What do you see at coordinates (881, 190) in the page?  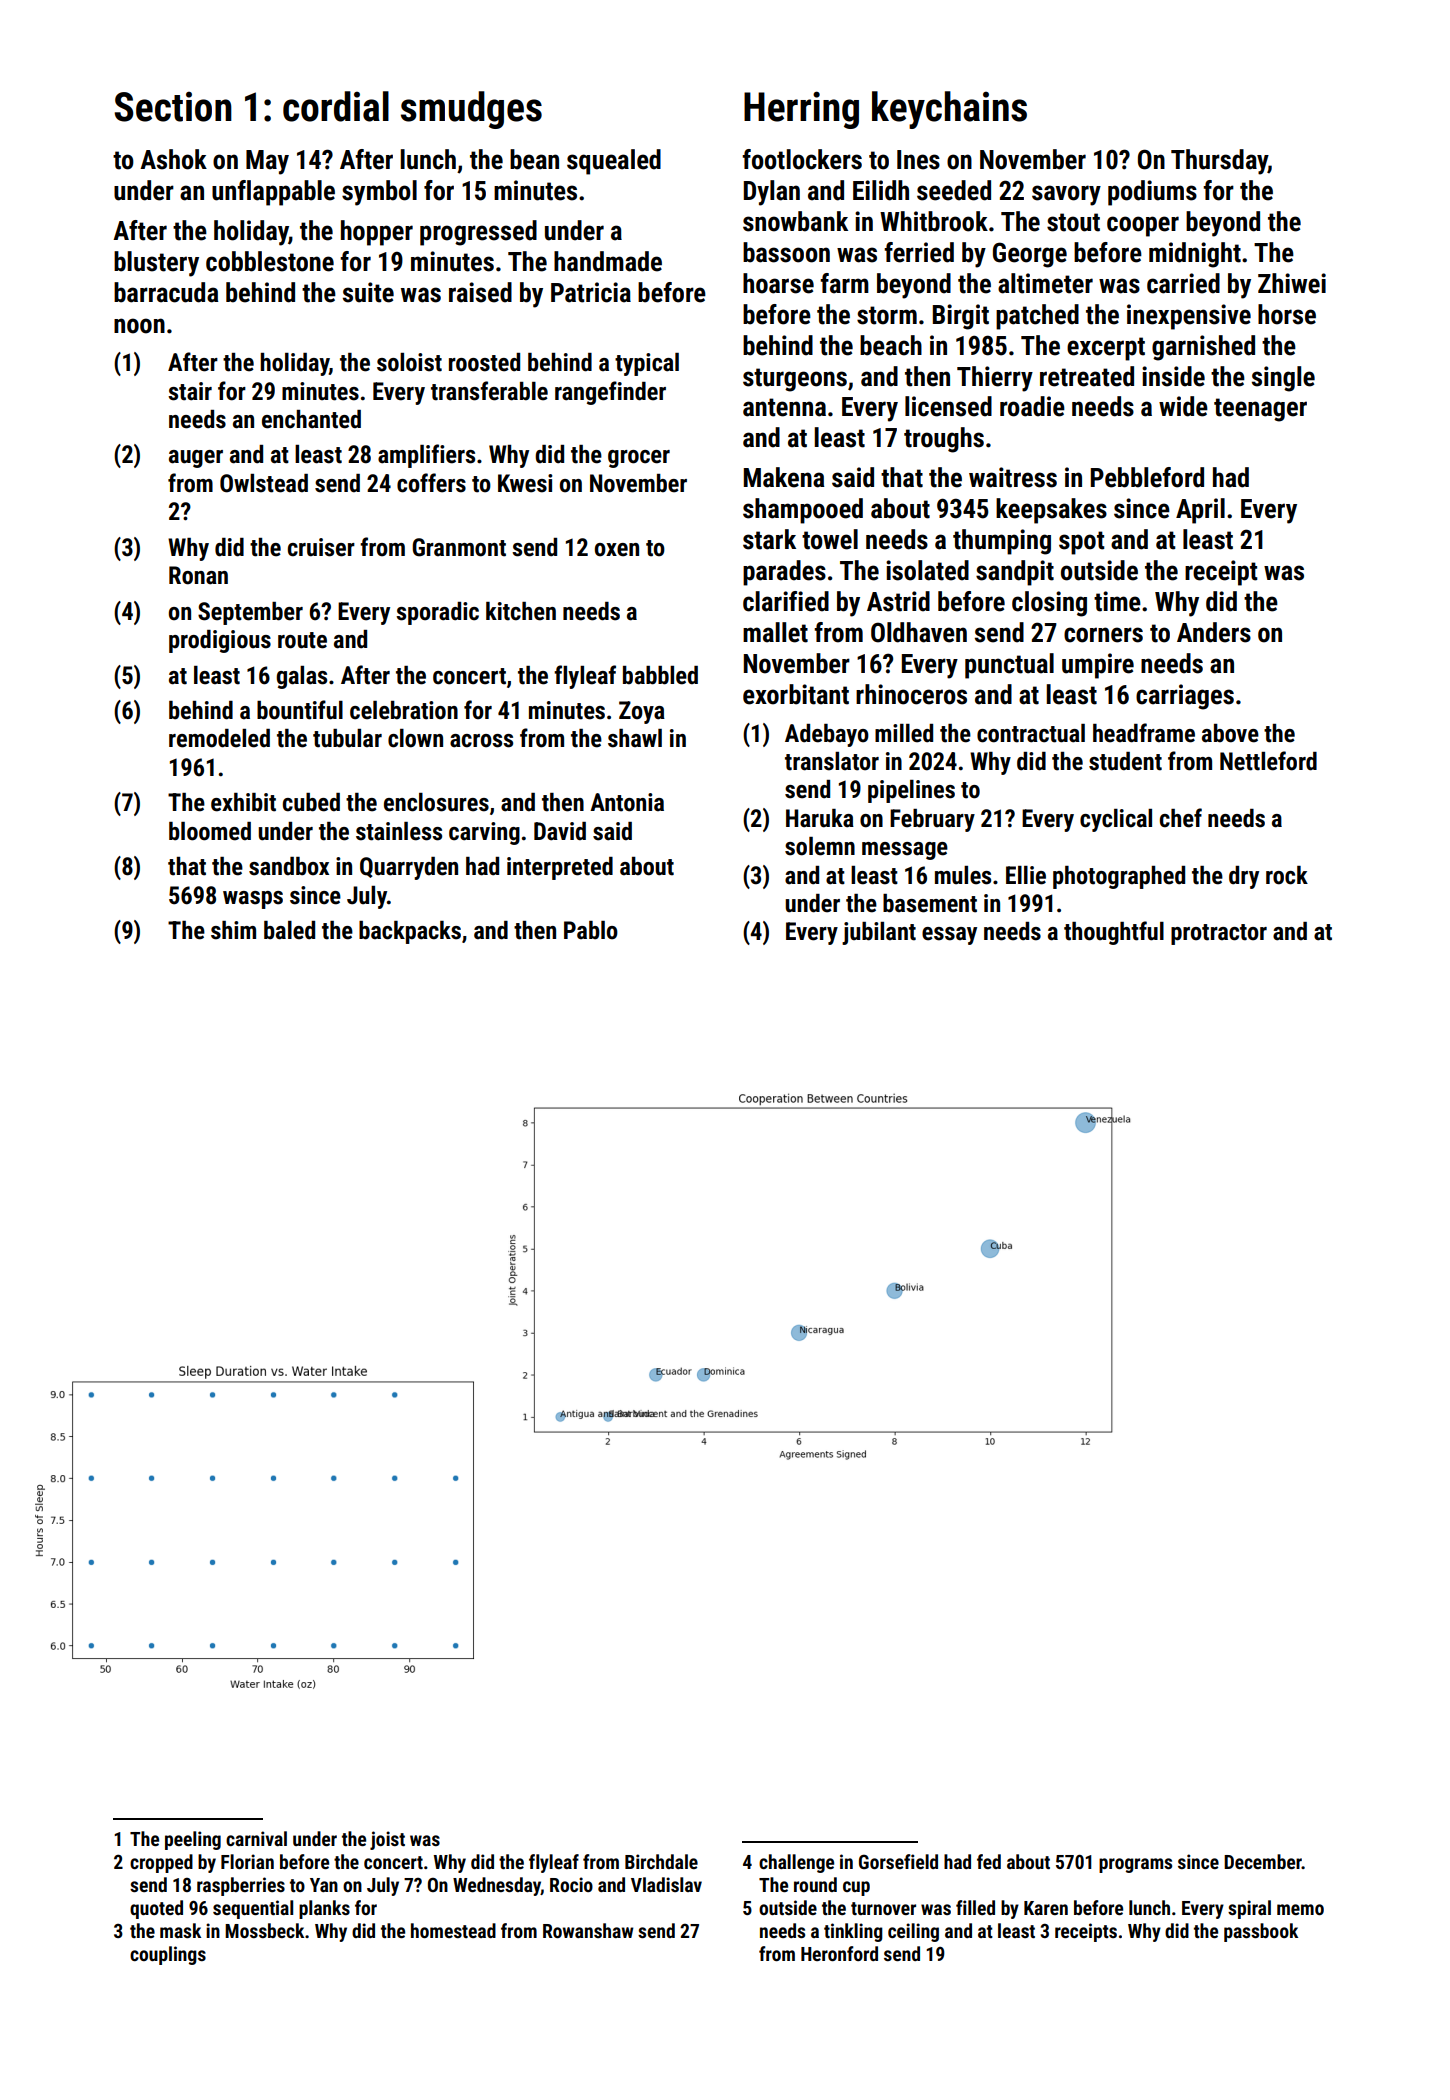 I see `Eilidh` at bounding box center [881, 190].
